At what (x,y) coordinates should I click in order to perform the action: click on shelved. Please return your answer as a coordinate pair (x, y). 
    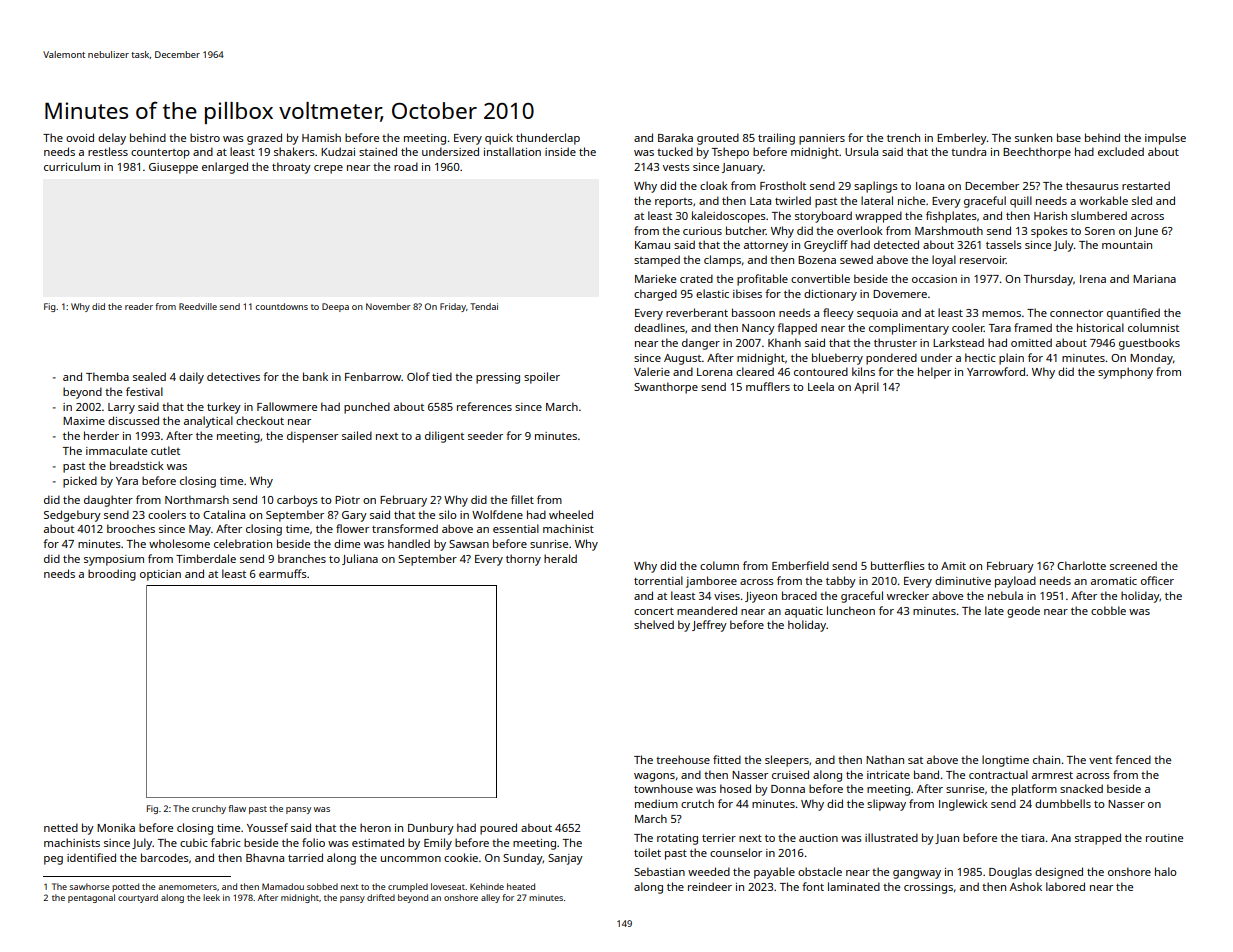
    Looking at the image, I should click on (654, 624).
